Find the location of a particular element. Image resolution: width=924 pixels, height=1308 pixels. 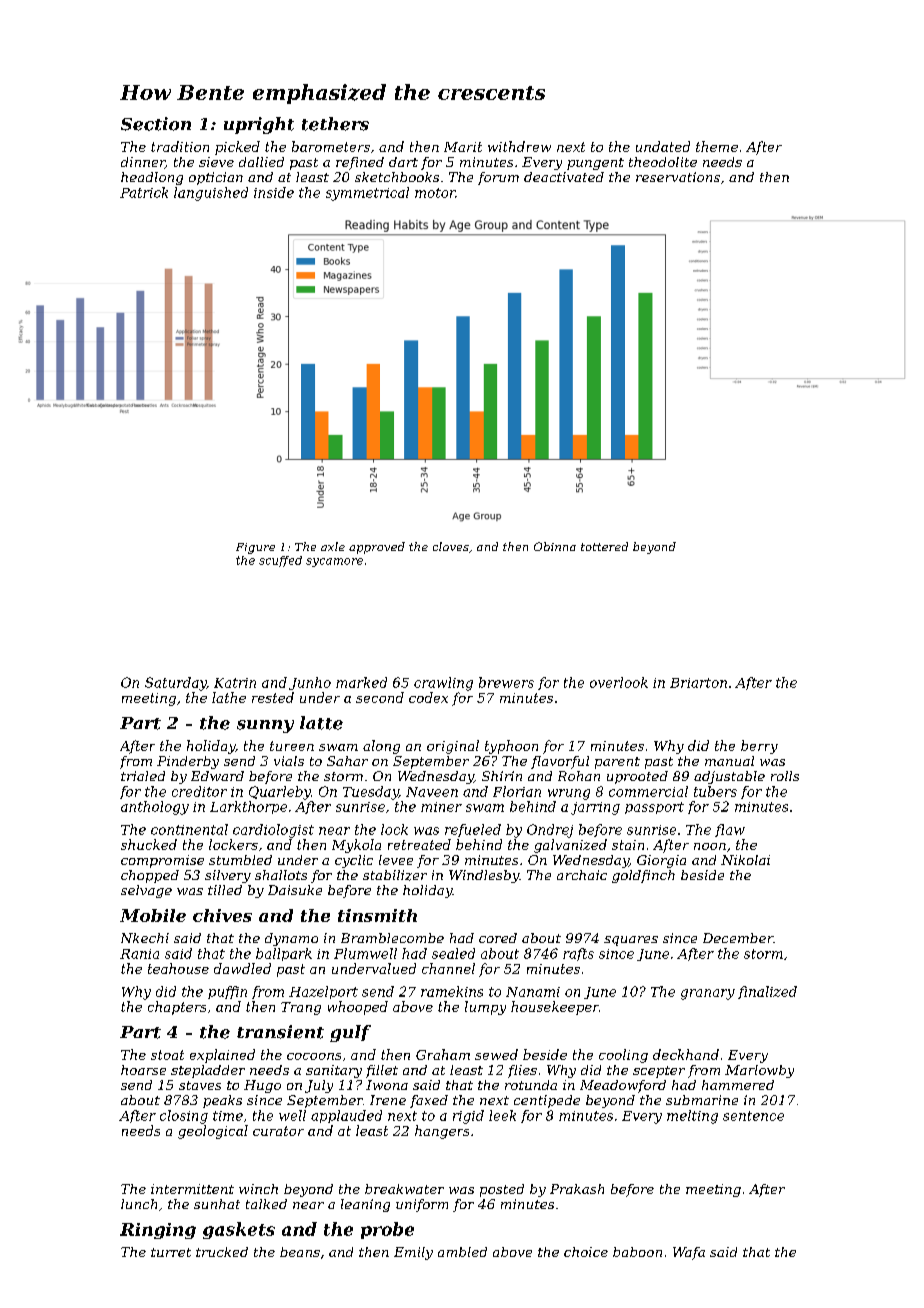

trucked is located at coordinates (222, 1252).
